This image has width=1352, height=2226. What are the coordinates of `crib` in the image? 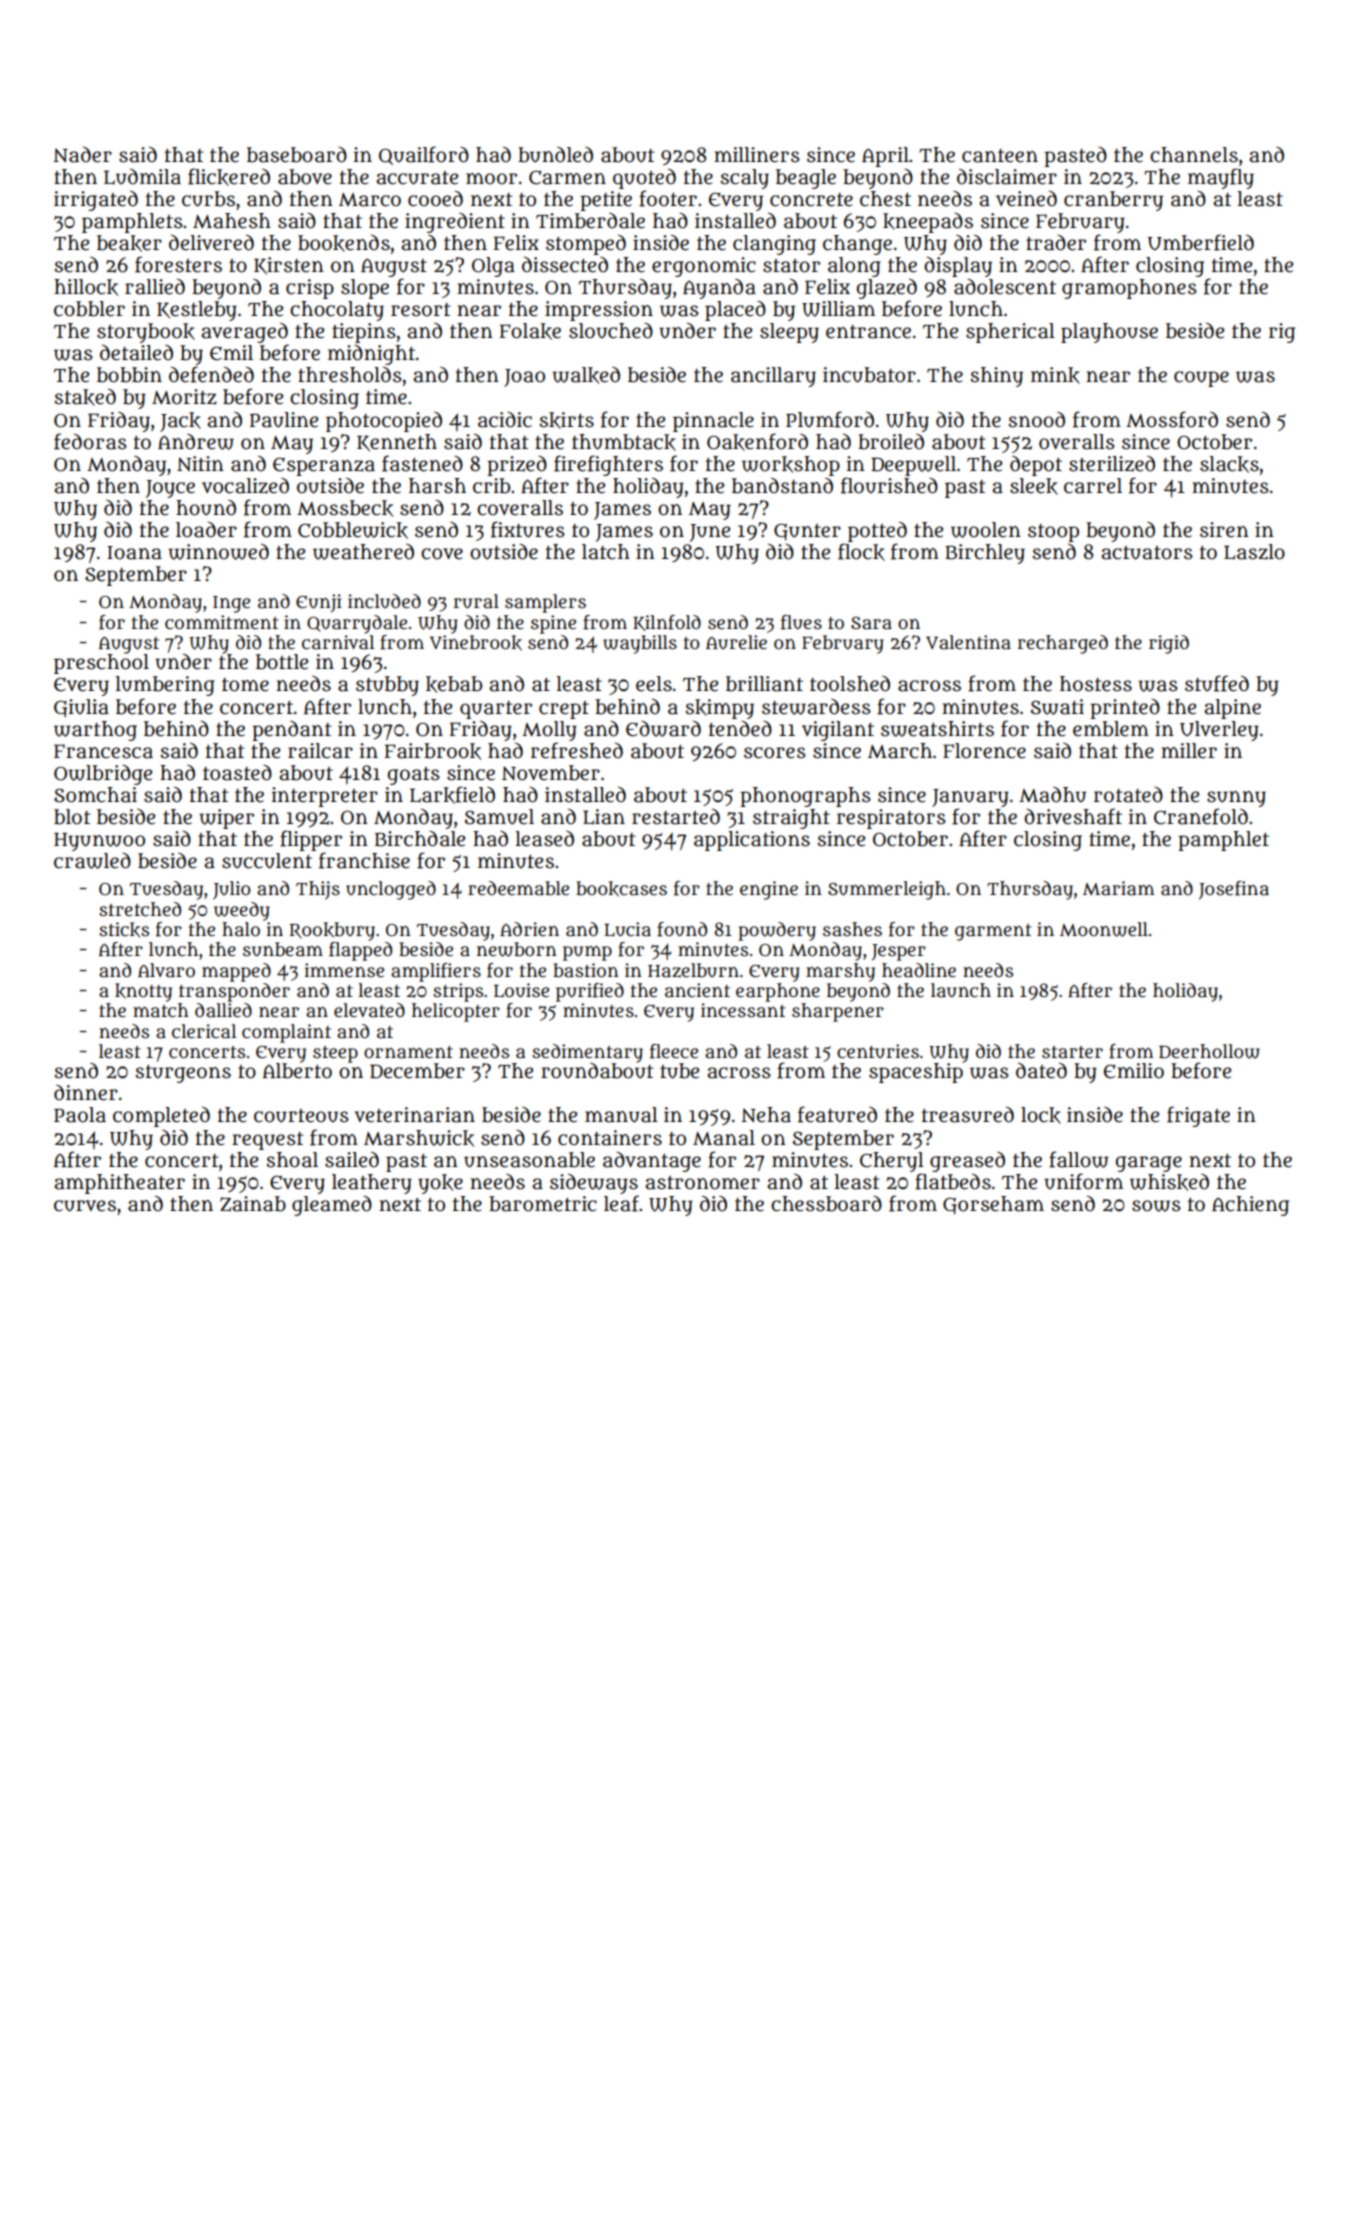 It's located at (491, 486).
